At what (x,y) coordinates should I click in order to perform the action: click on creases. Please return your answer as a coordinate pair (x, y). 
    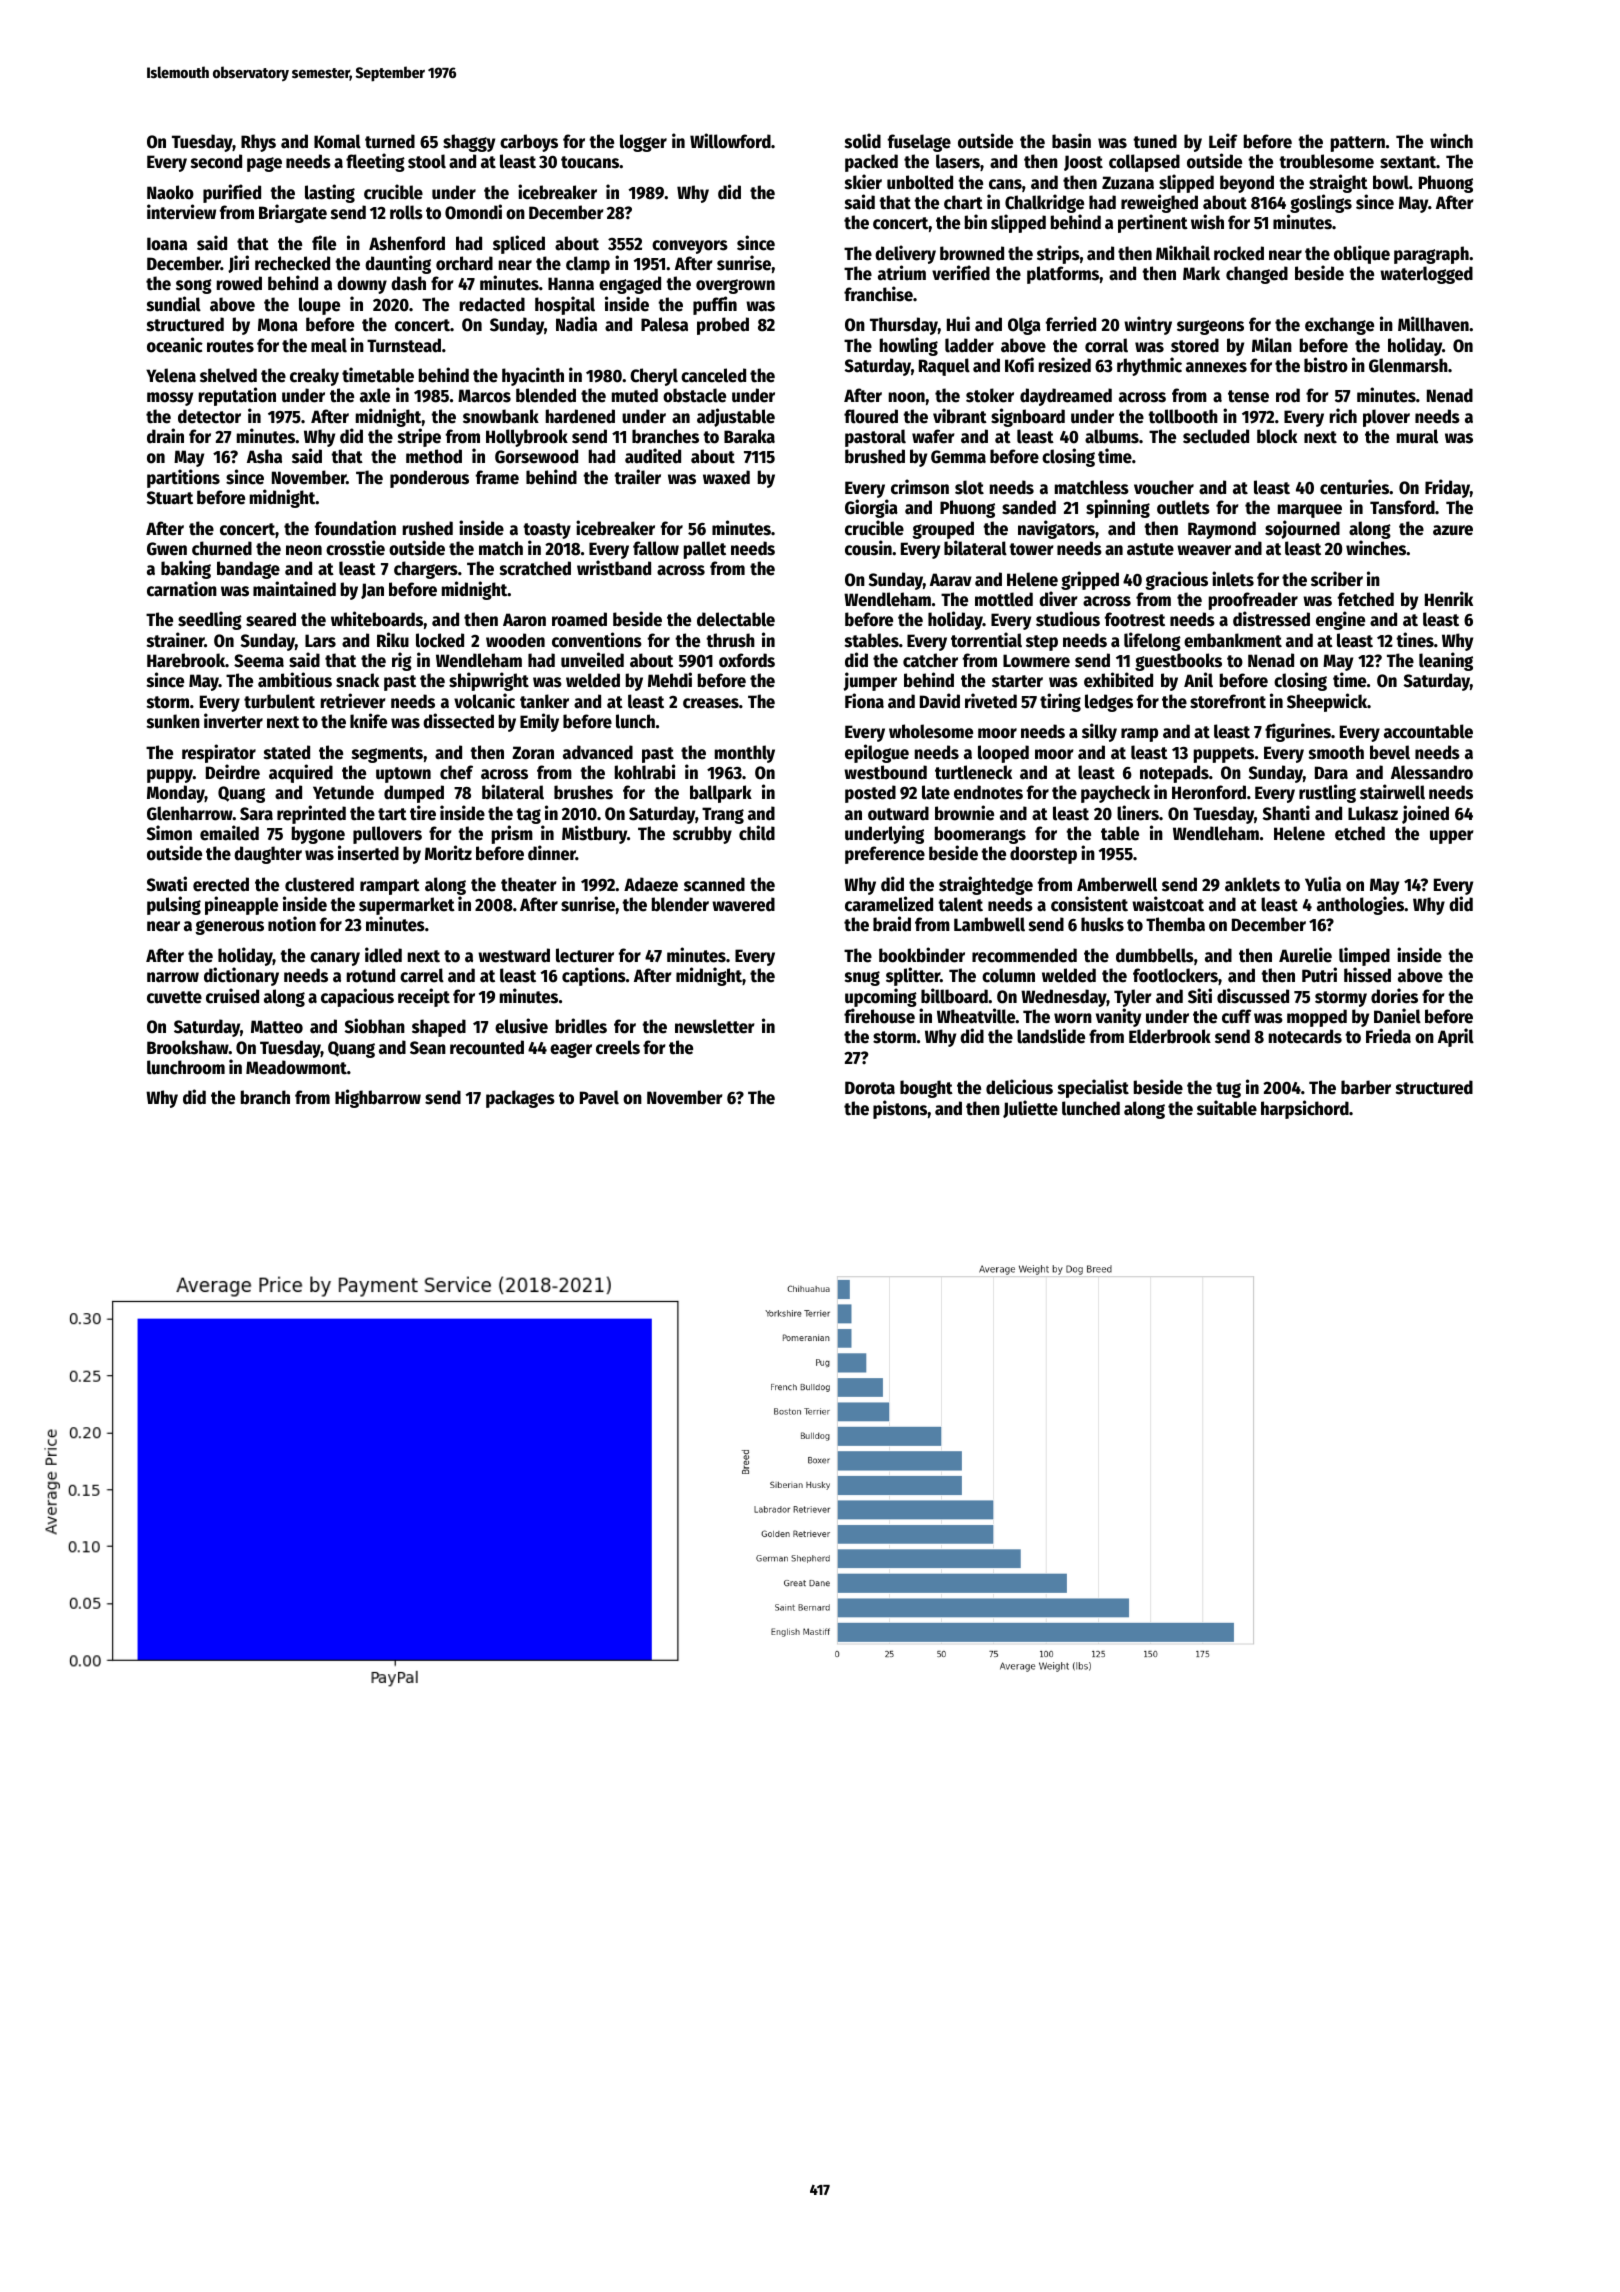
    Looking at the image, I should click on (711, 703).
